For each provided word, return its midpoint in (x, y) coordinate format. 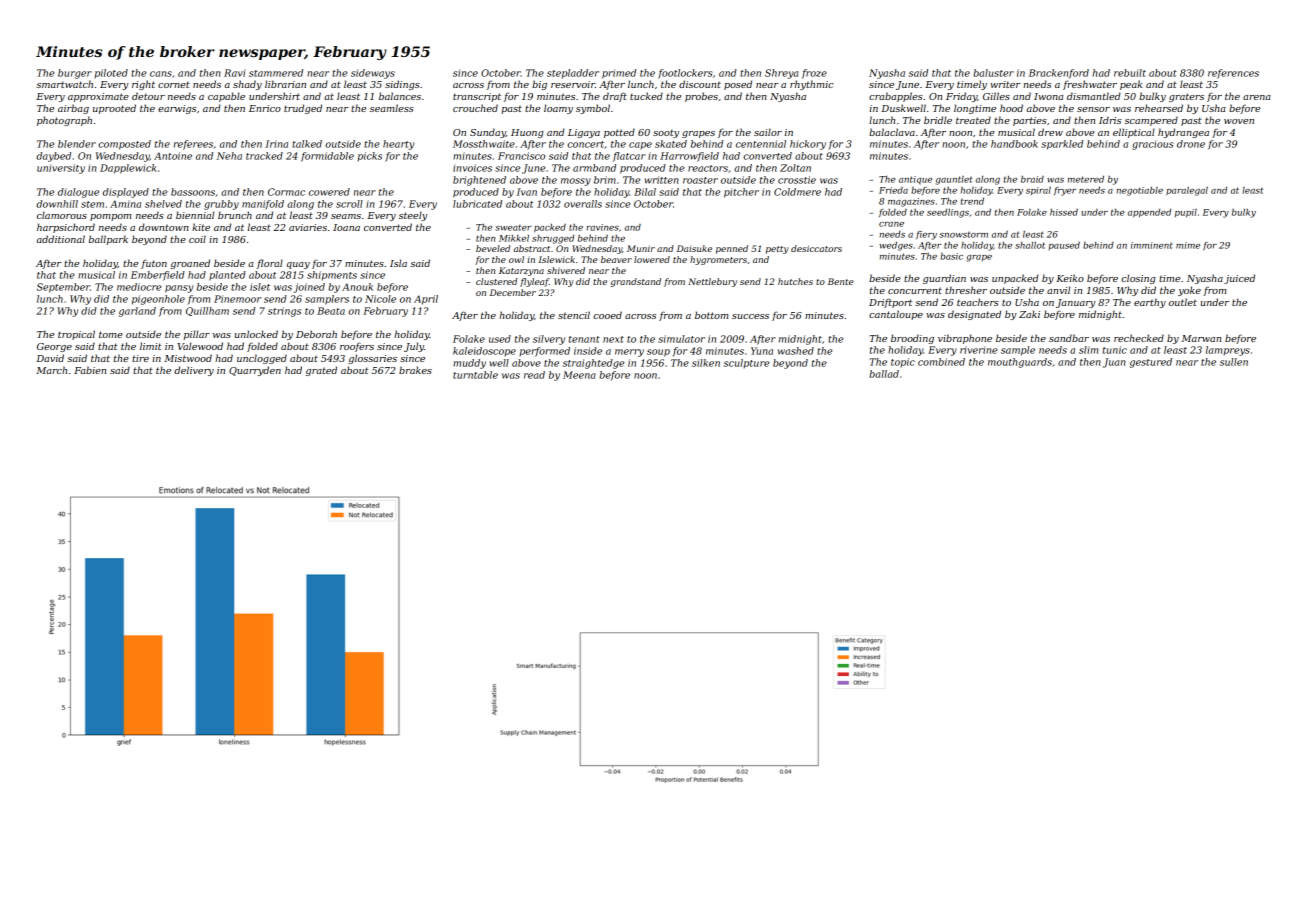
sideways (373, 74)
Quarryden (255, 371)
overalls (583, 204)
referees (193, 145)
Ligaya (584, 133)
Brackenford (1059, 74)
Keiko (1070, 278)
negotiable (1140, 191)
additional (61, 239)
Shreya (781, 74)
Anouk (357, 287)
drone (1191, 144)
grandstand (636, 282)
